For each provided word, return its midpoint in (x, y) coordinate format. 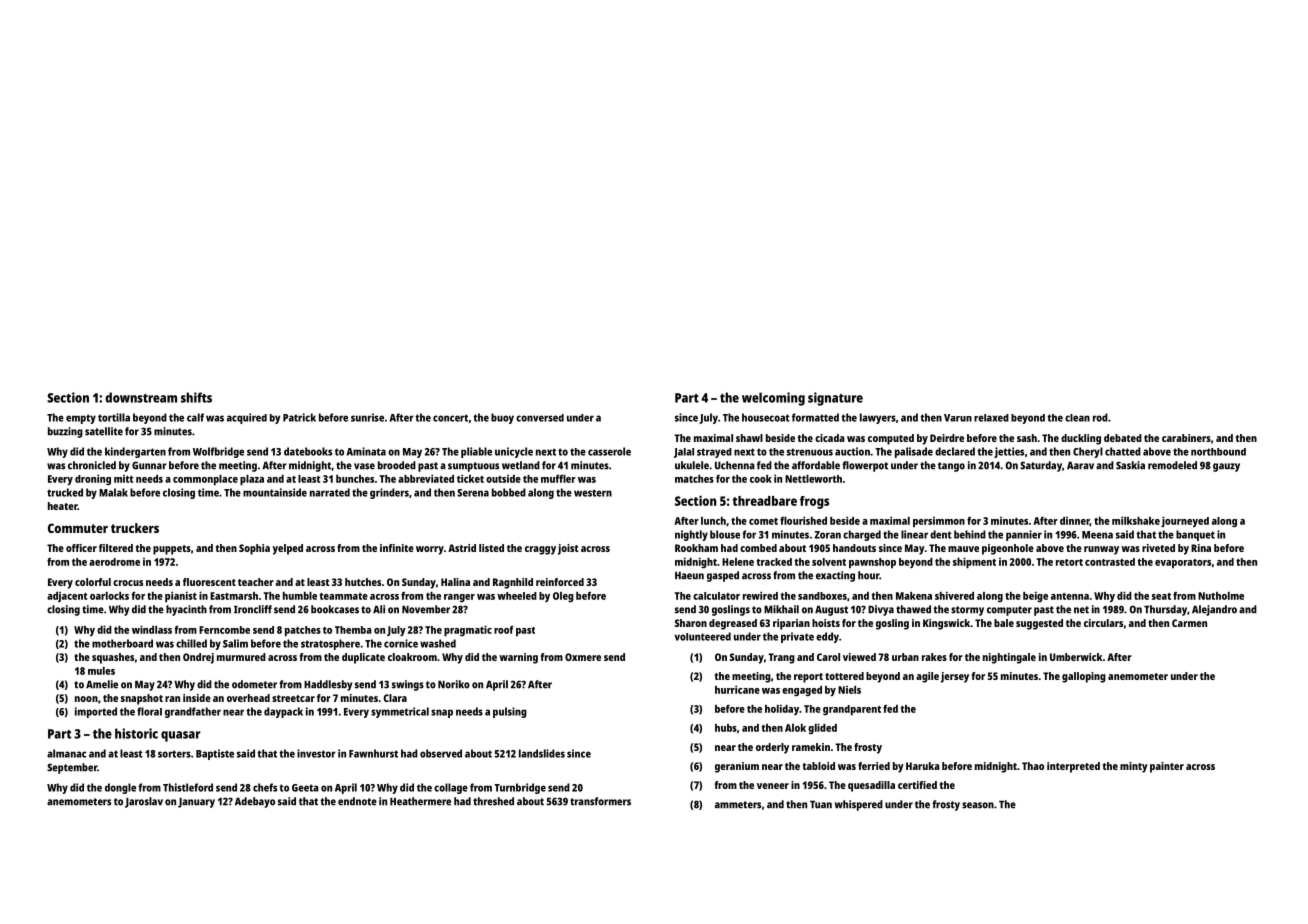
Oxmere (583, 657)
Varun (958, 418)
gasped (723, 576)
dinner (1075, 521)
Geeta (305, 788)
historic (136, 733)
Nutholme (1221, 596)
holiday (782, 709)
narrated (330, 492)
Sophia (254, 549)
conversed (540, 418)
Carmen (1189, 623)
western (593, 493)
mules (101, 671)
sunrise (367, 417)
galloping (1084, 677)
